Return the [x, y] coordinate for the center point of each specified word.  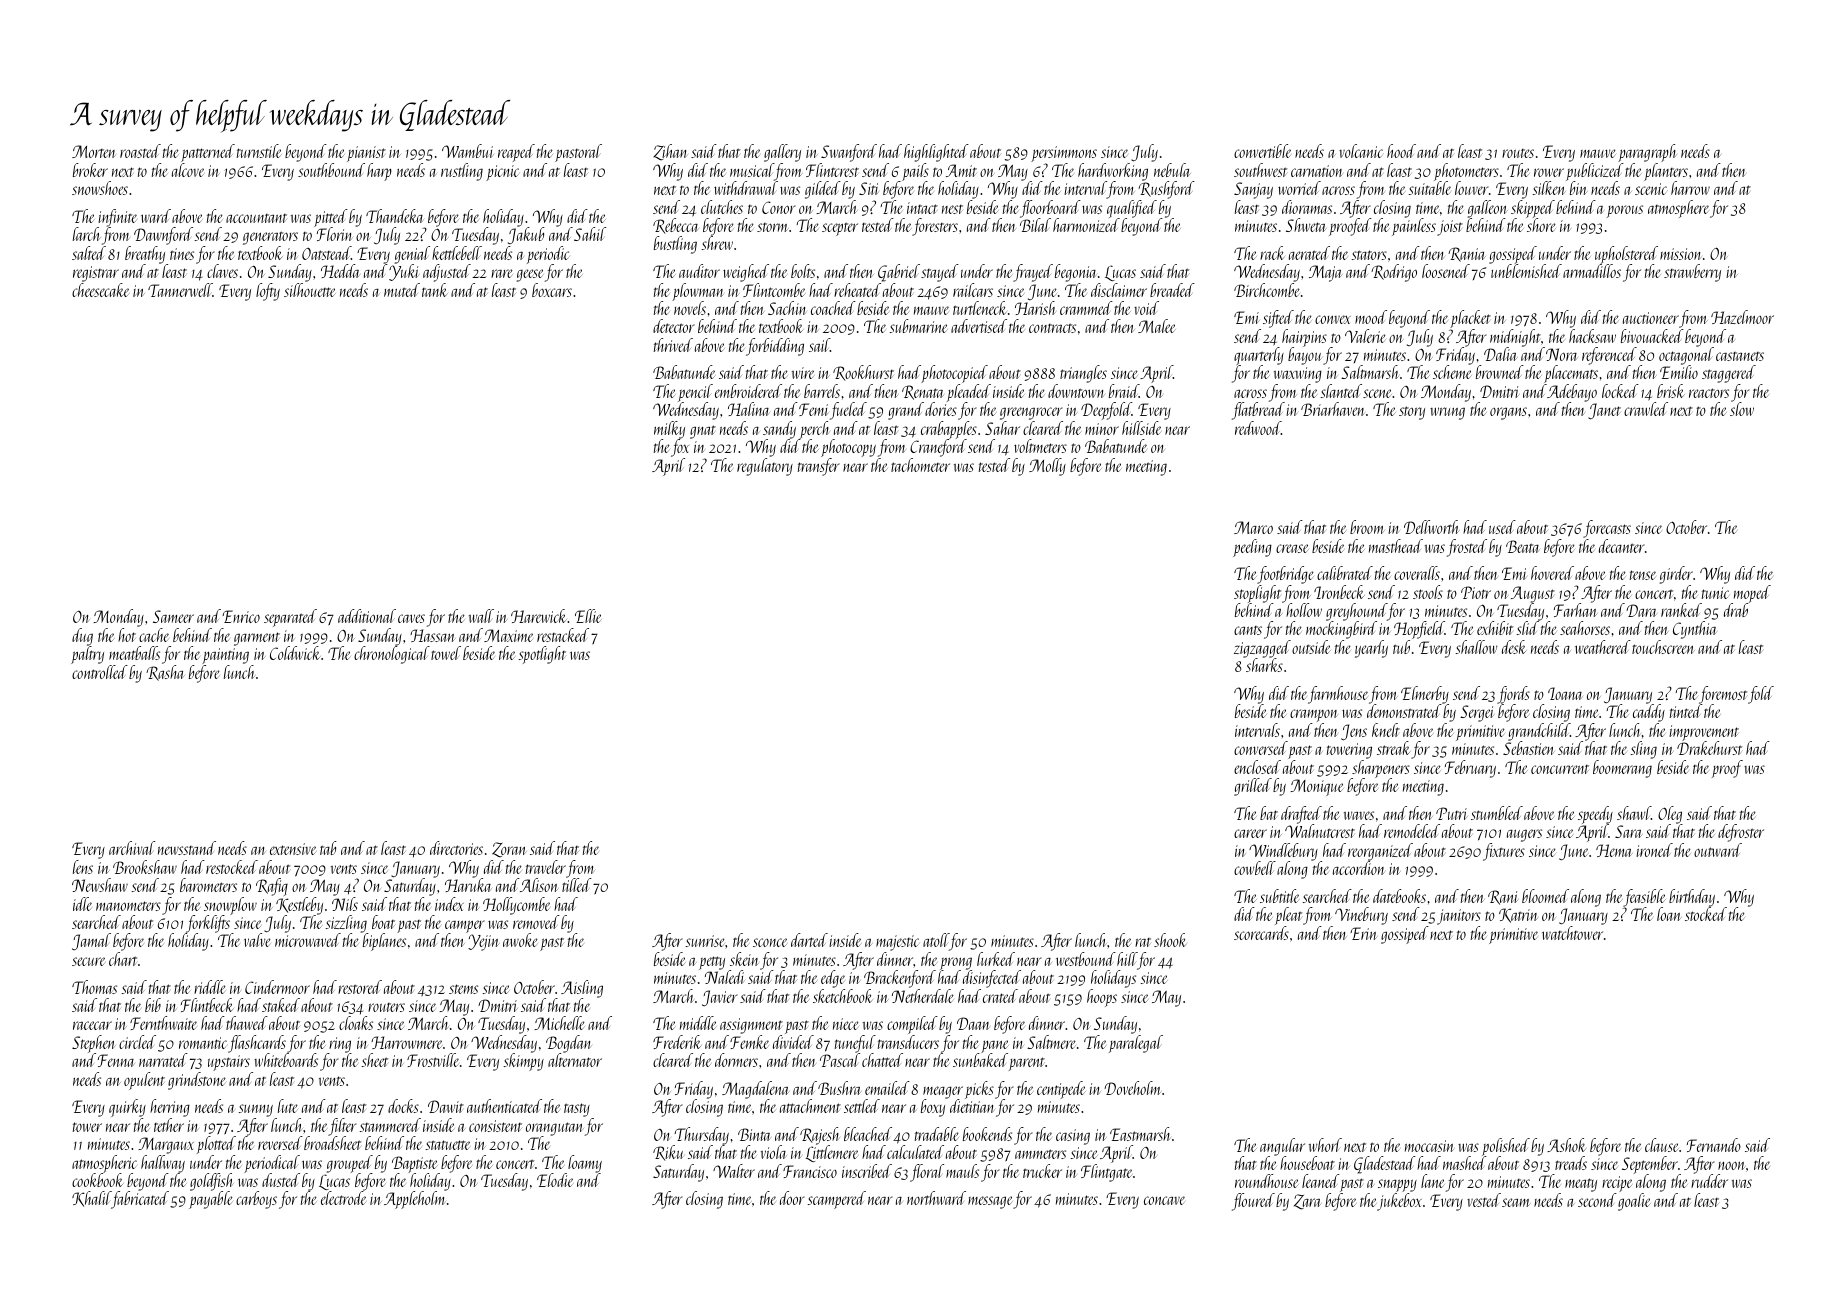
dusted [281, 1180]
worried [1299, 188]
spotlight [542, 655]
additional [367, 616]
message [990, 1202]
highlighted [936, 153]
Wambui [468, 151]
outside [1311, 647]
